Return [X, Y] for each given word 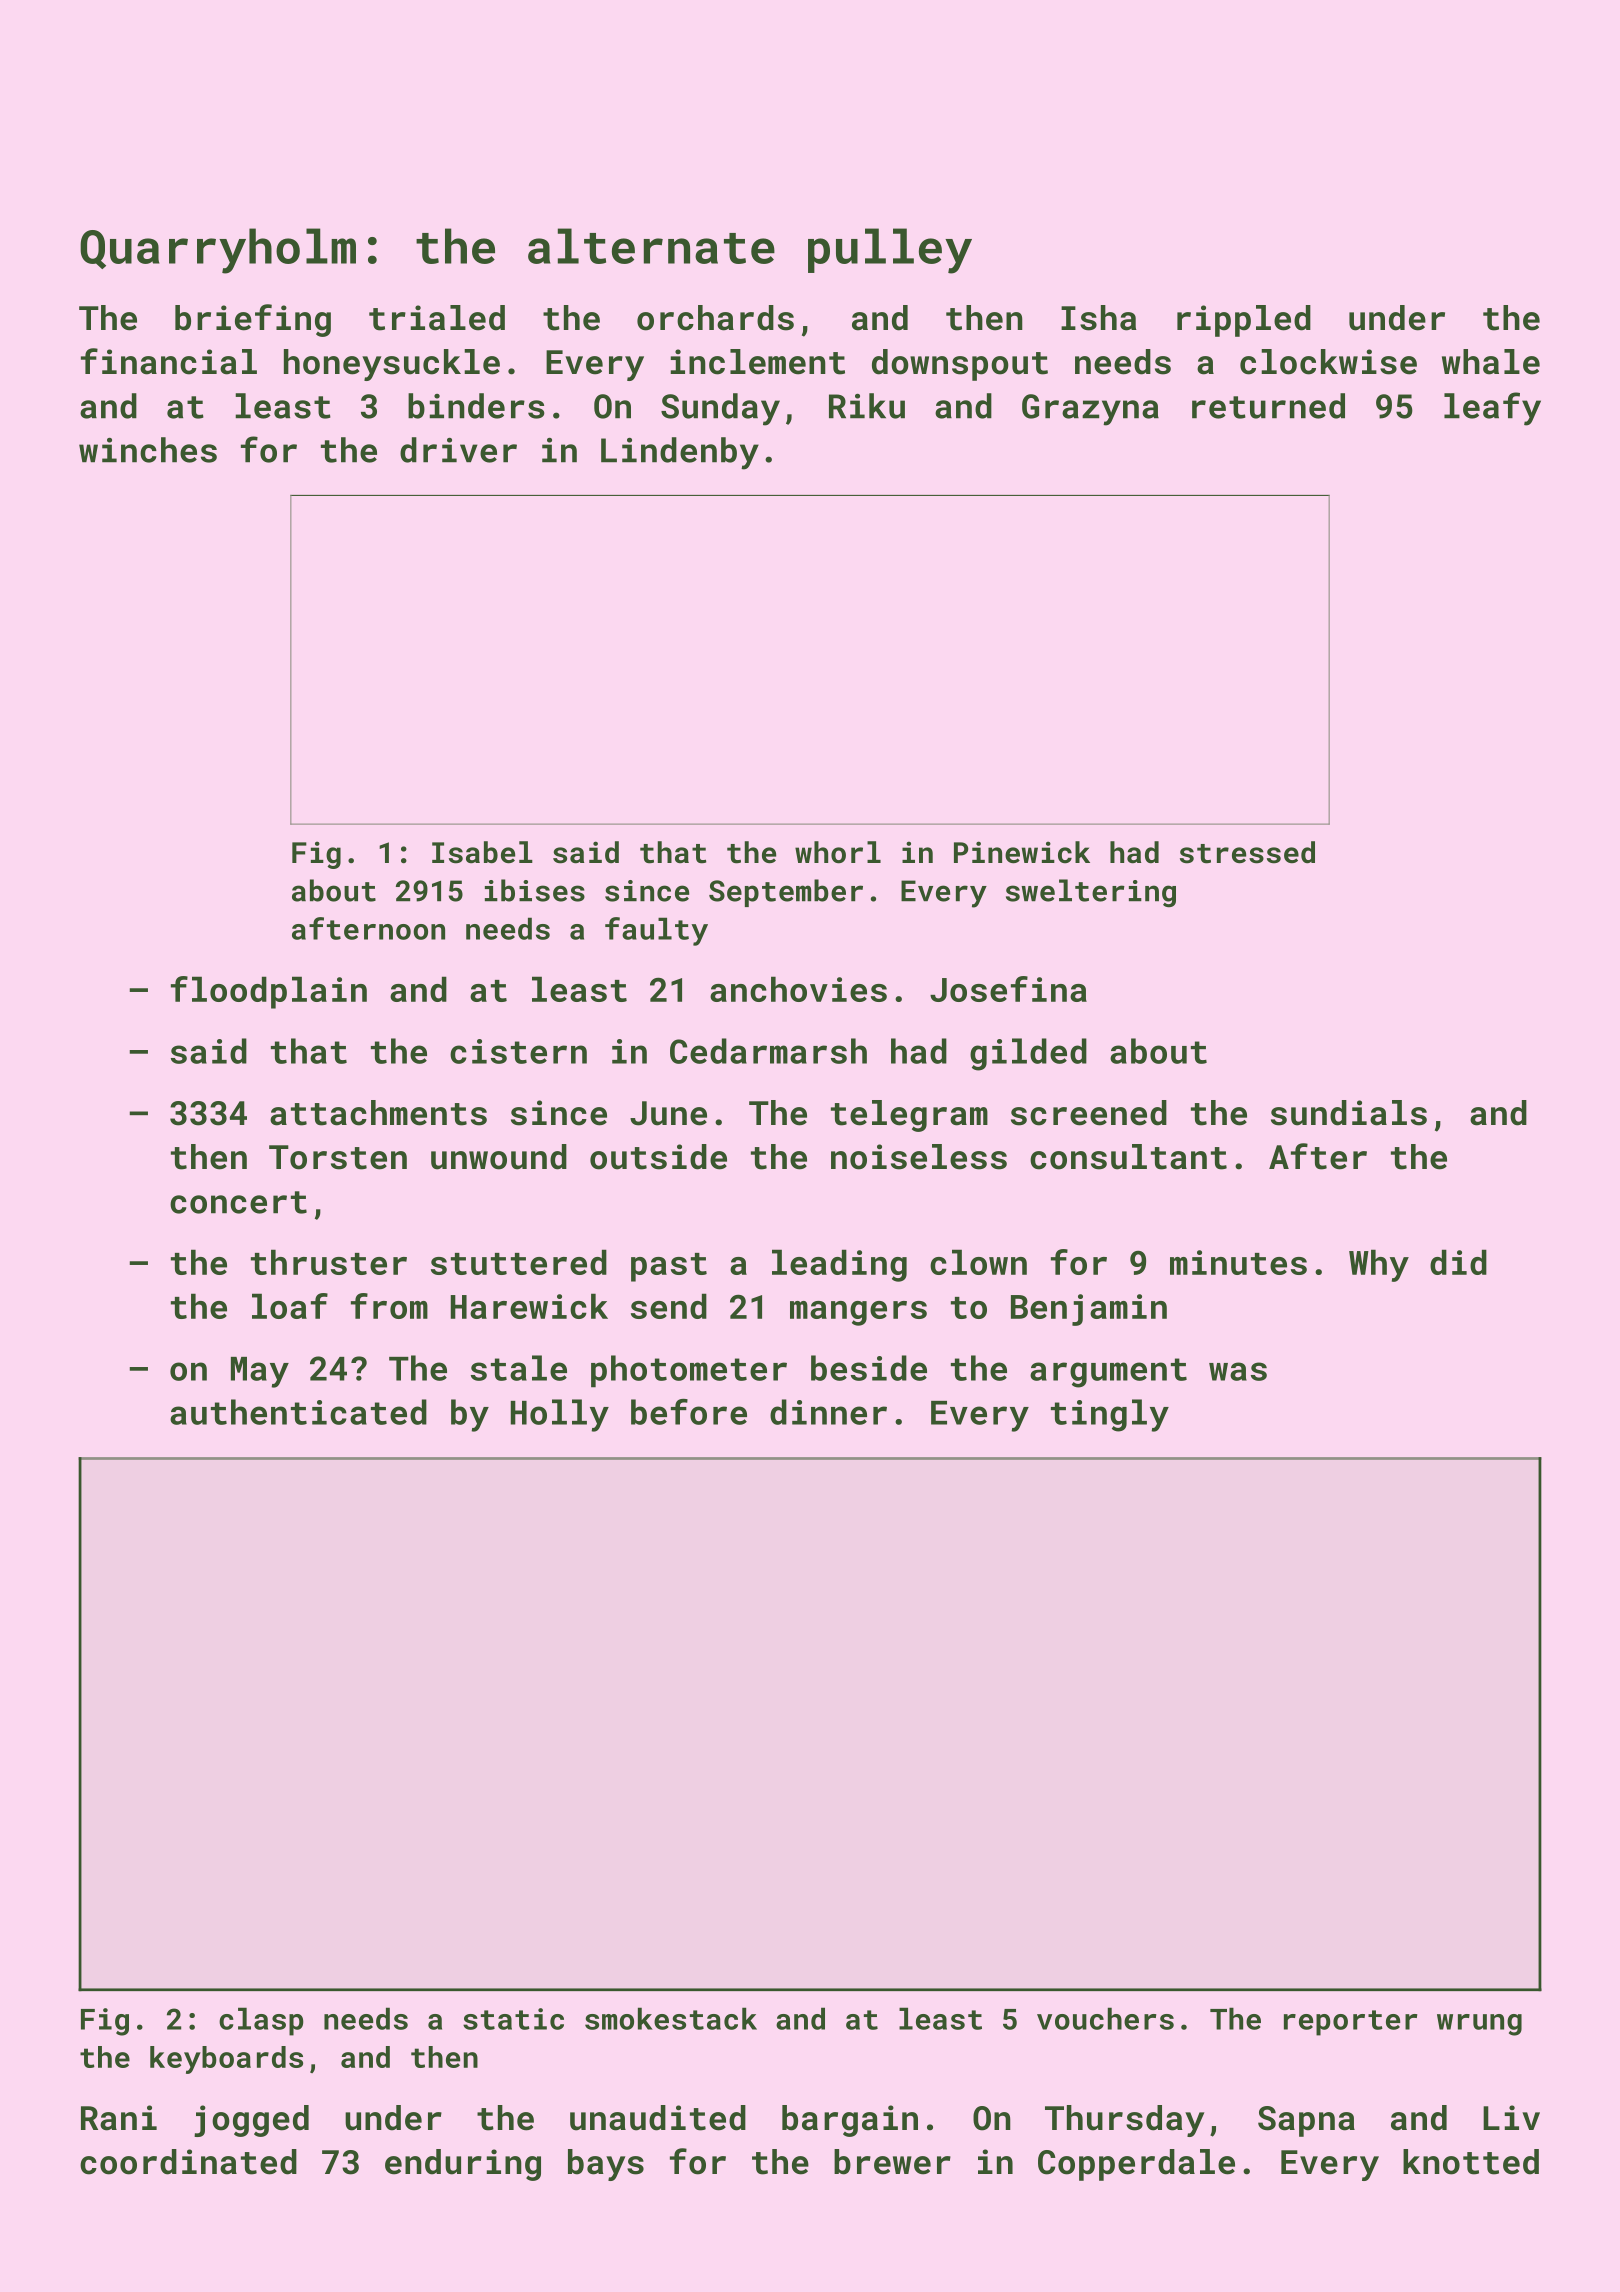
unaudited [658, 2118]
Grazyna [1090, 410]
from [389, 1306]
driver [458, 450]
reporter [1351, 2023]
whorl [838, 852]
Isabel [482, 852]
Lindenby [680, 453]
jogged [251, 2121]
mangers [858, 1313]
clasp [261, 2021]
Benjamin [1089, 1310]
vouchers [1105, 2018]
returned [1268, 406]
